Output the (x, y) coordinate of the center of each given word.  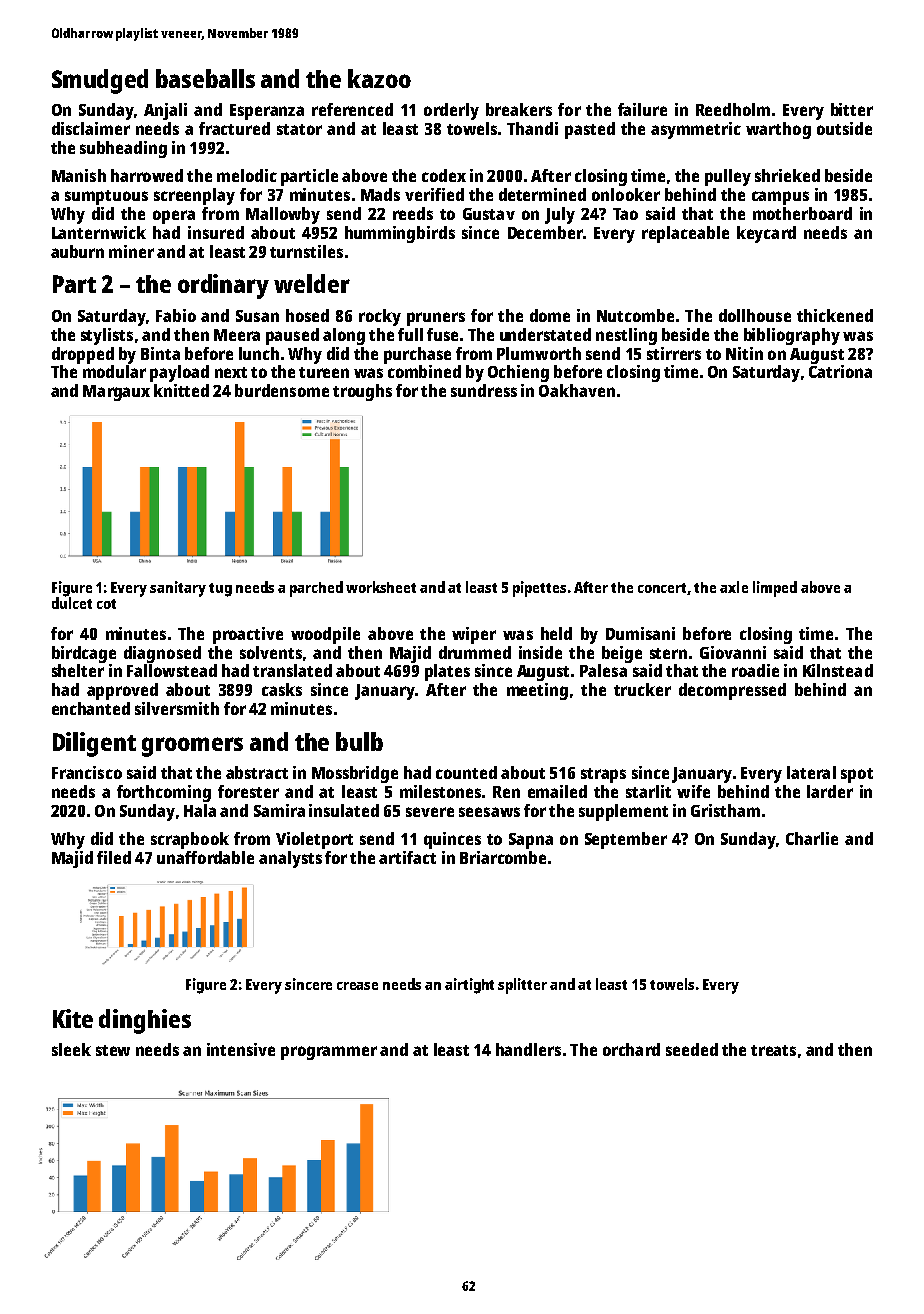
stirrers (674, 353)
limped (775, 589)
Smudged (100, 81)
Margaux (116, 393)
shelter (78, 670)
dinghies (145, 1021)
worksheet (381, 587)
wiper (474, 635)
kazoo (379, 78)
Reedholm (733, 109)
